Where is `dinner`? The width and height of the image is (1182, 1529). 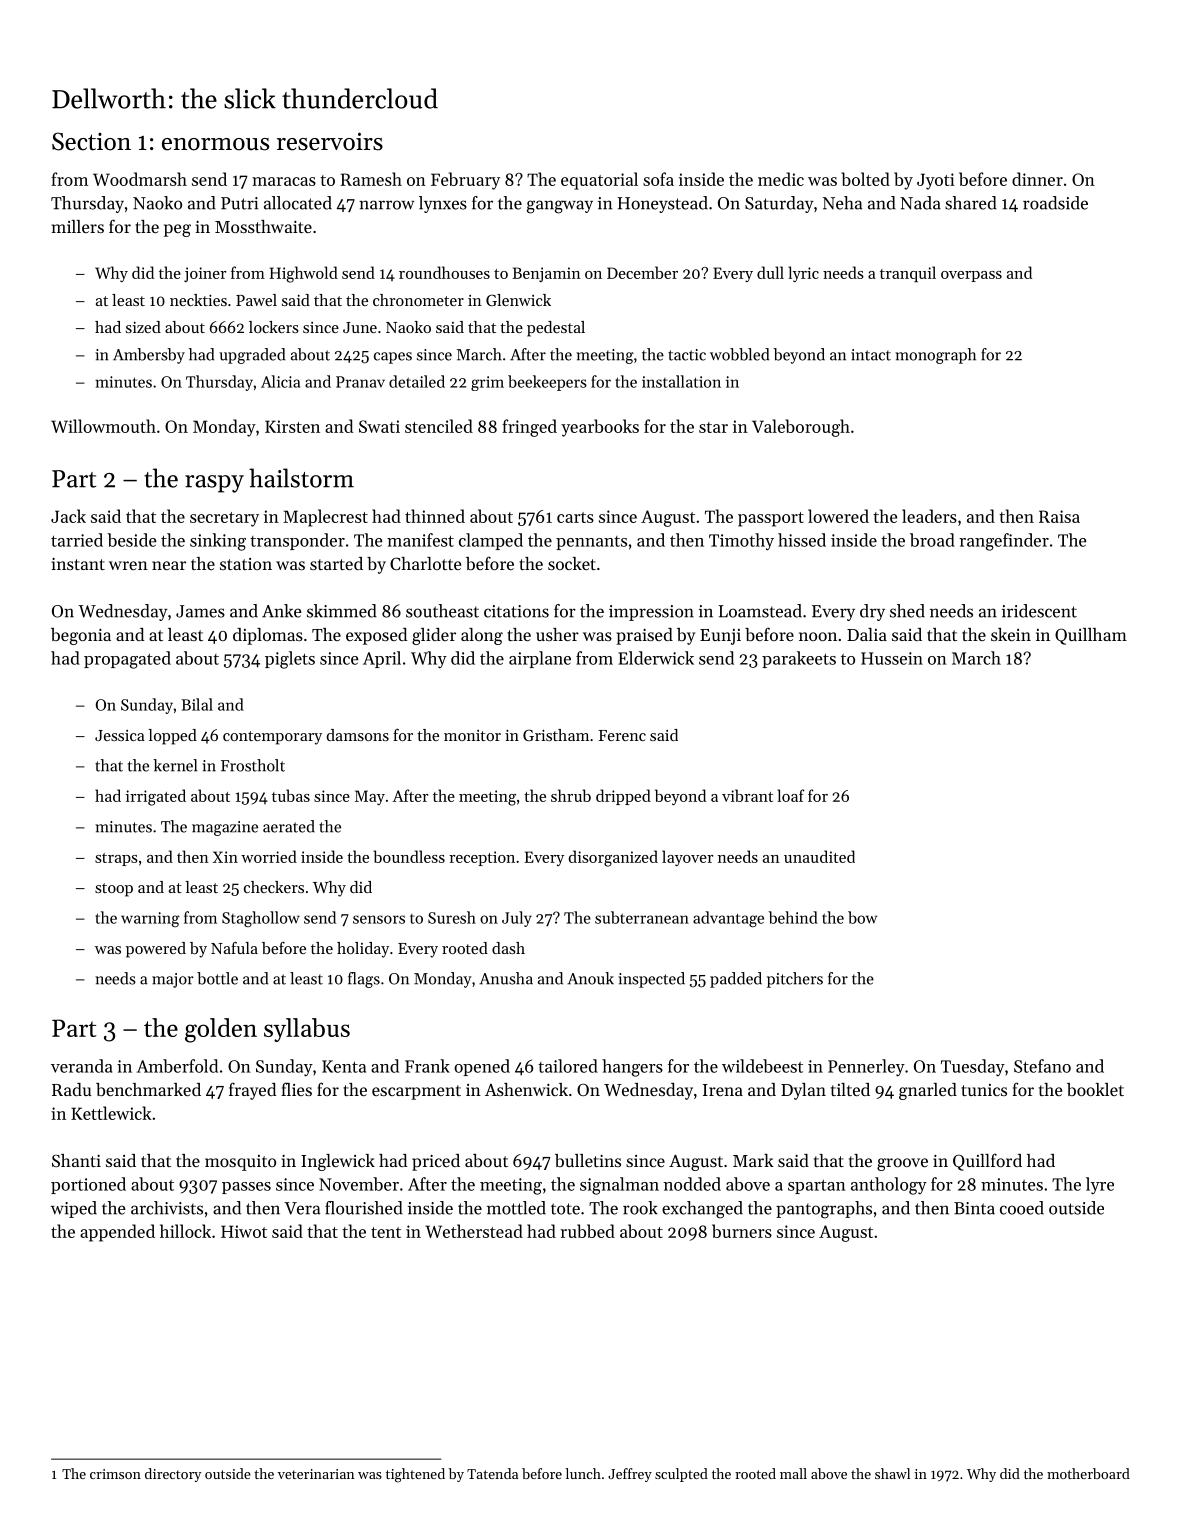 dinner is located at coordinates (1037, 179).
